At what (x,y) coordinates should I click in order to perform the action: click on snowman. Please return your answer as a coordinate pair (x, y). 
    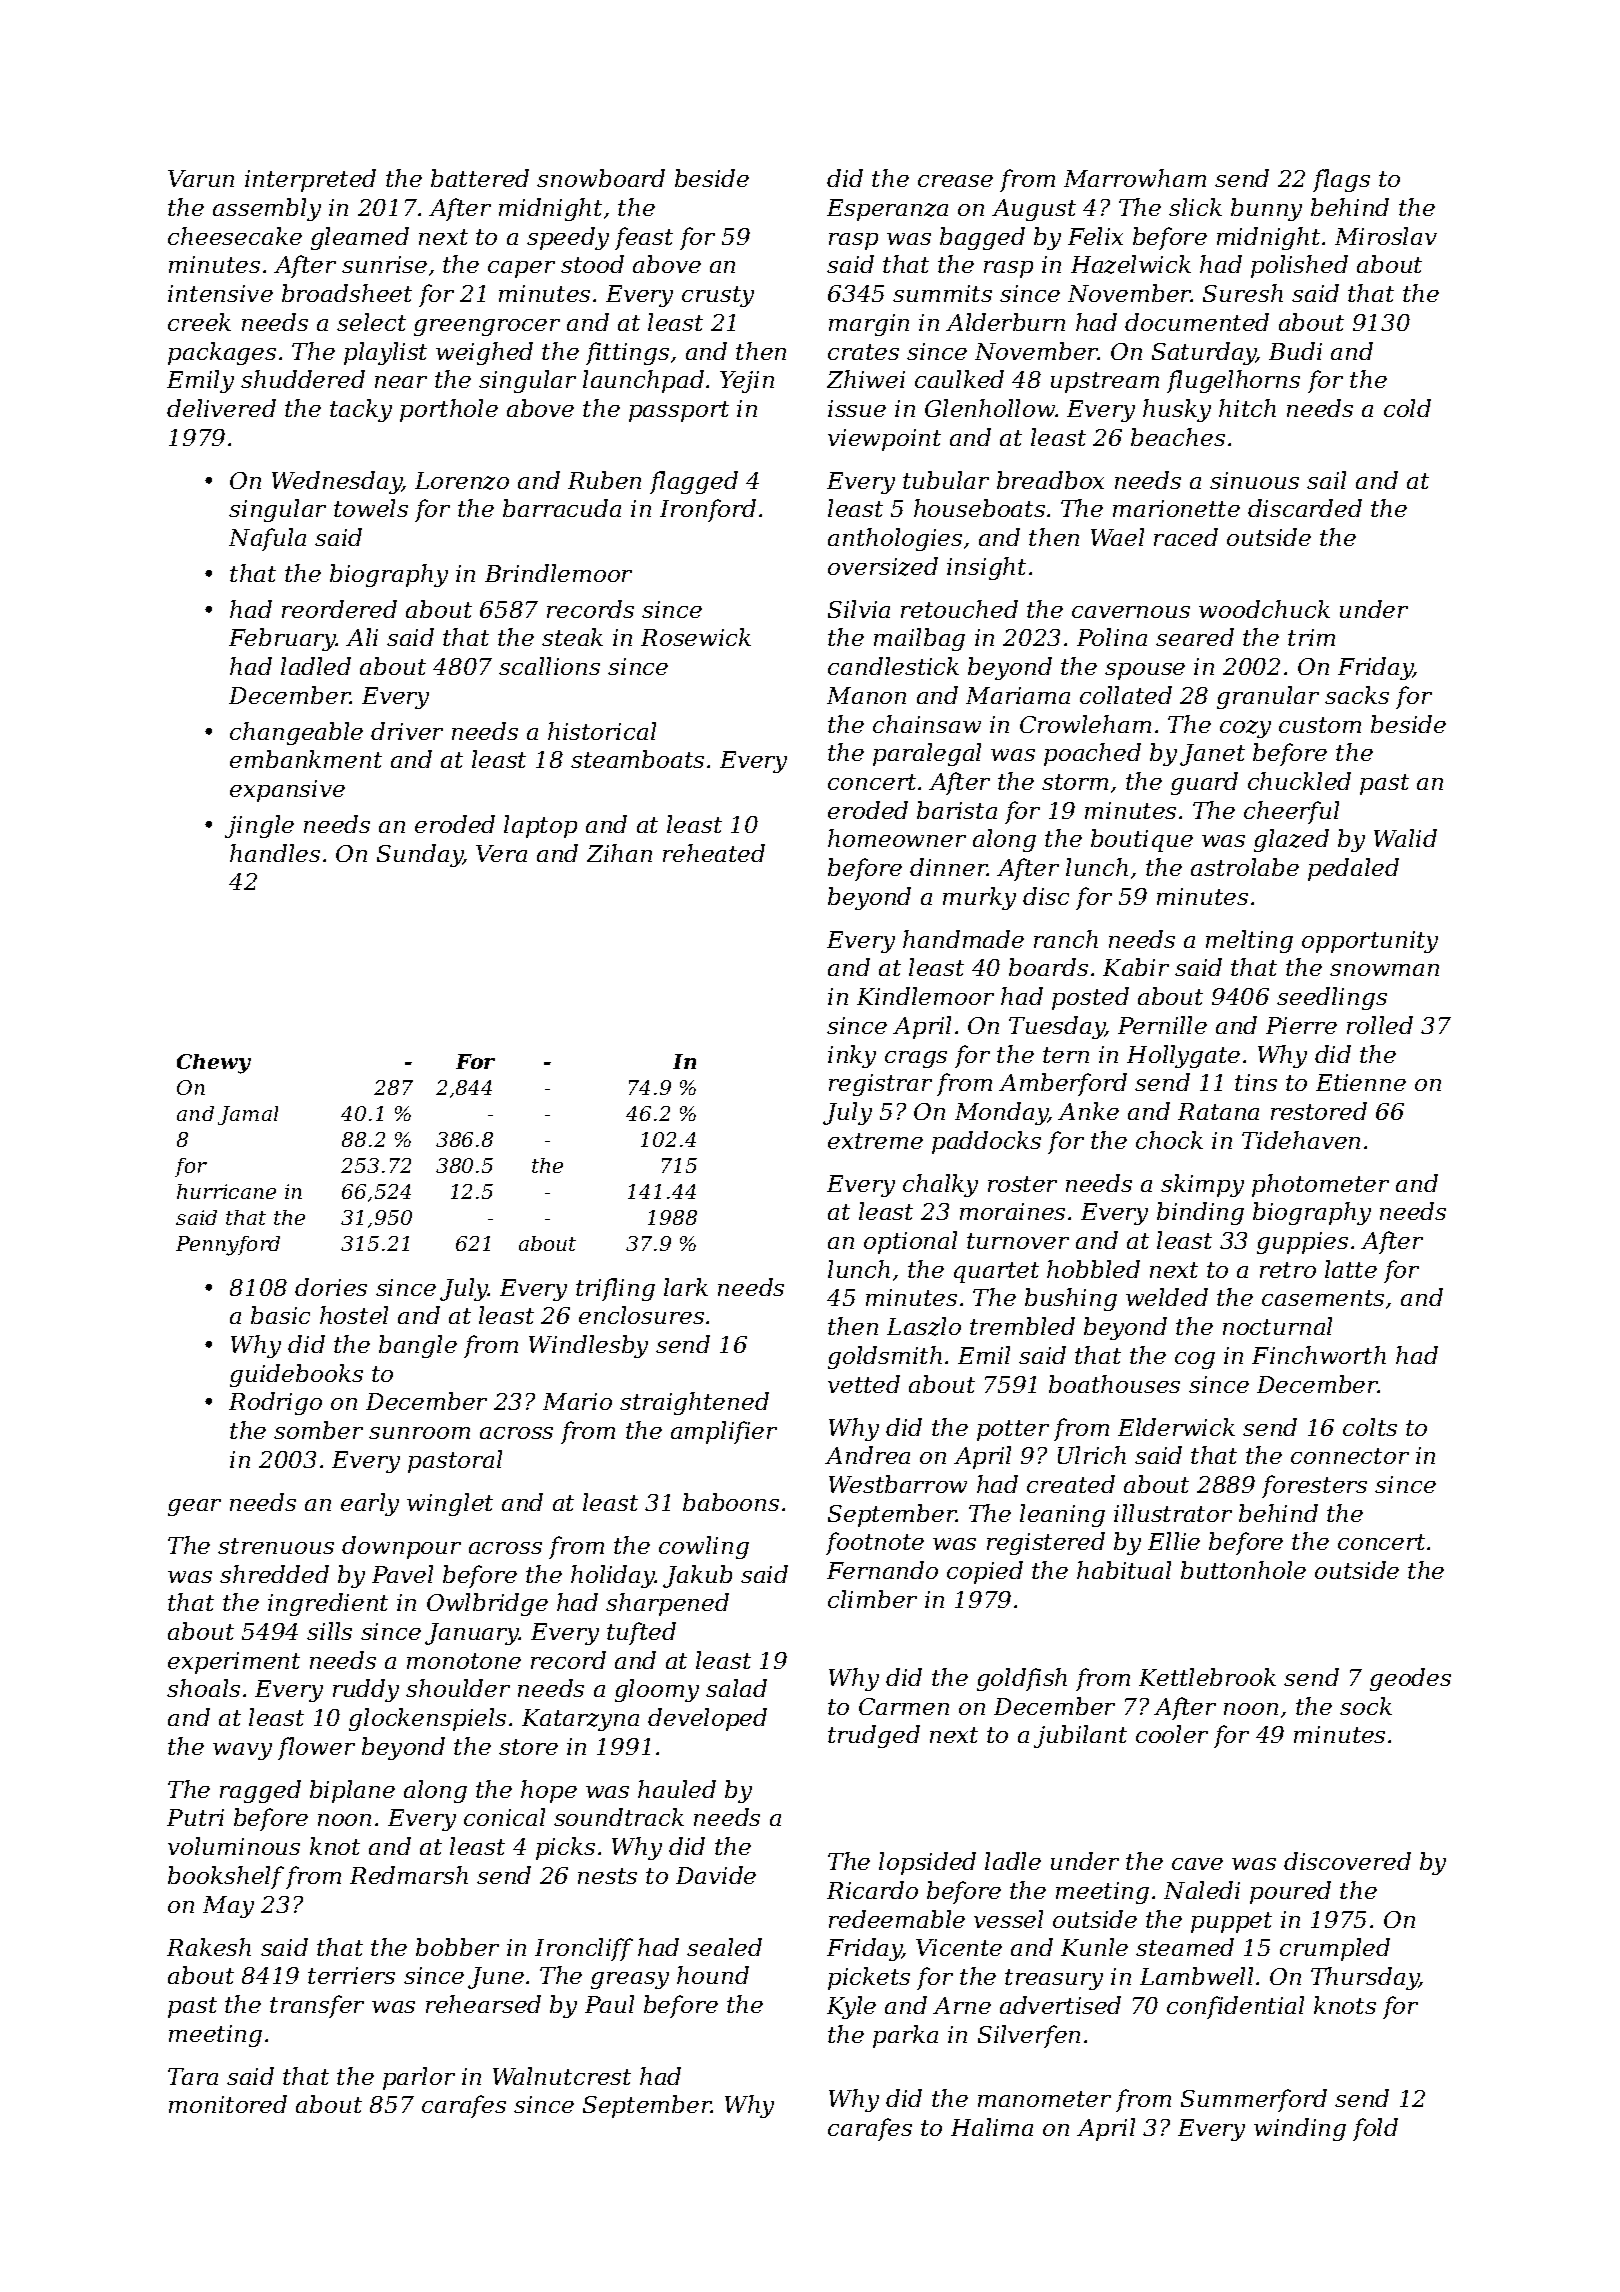
    Looking at the image, I should click on (1384, 970).
